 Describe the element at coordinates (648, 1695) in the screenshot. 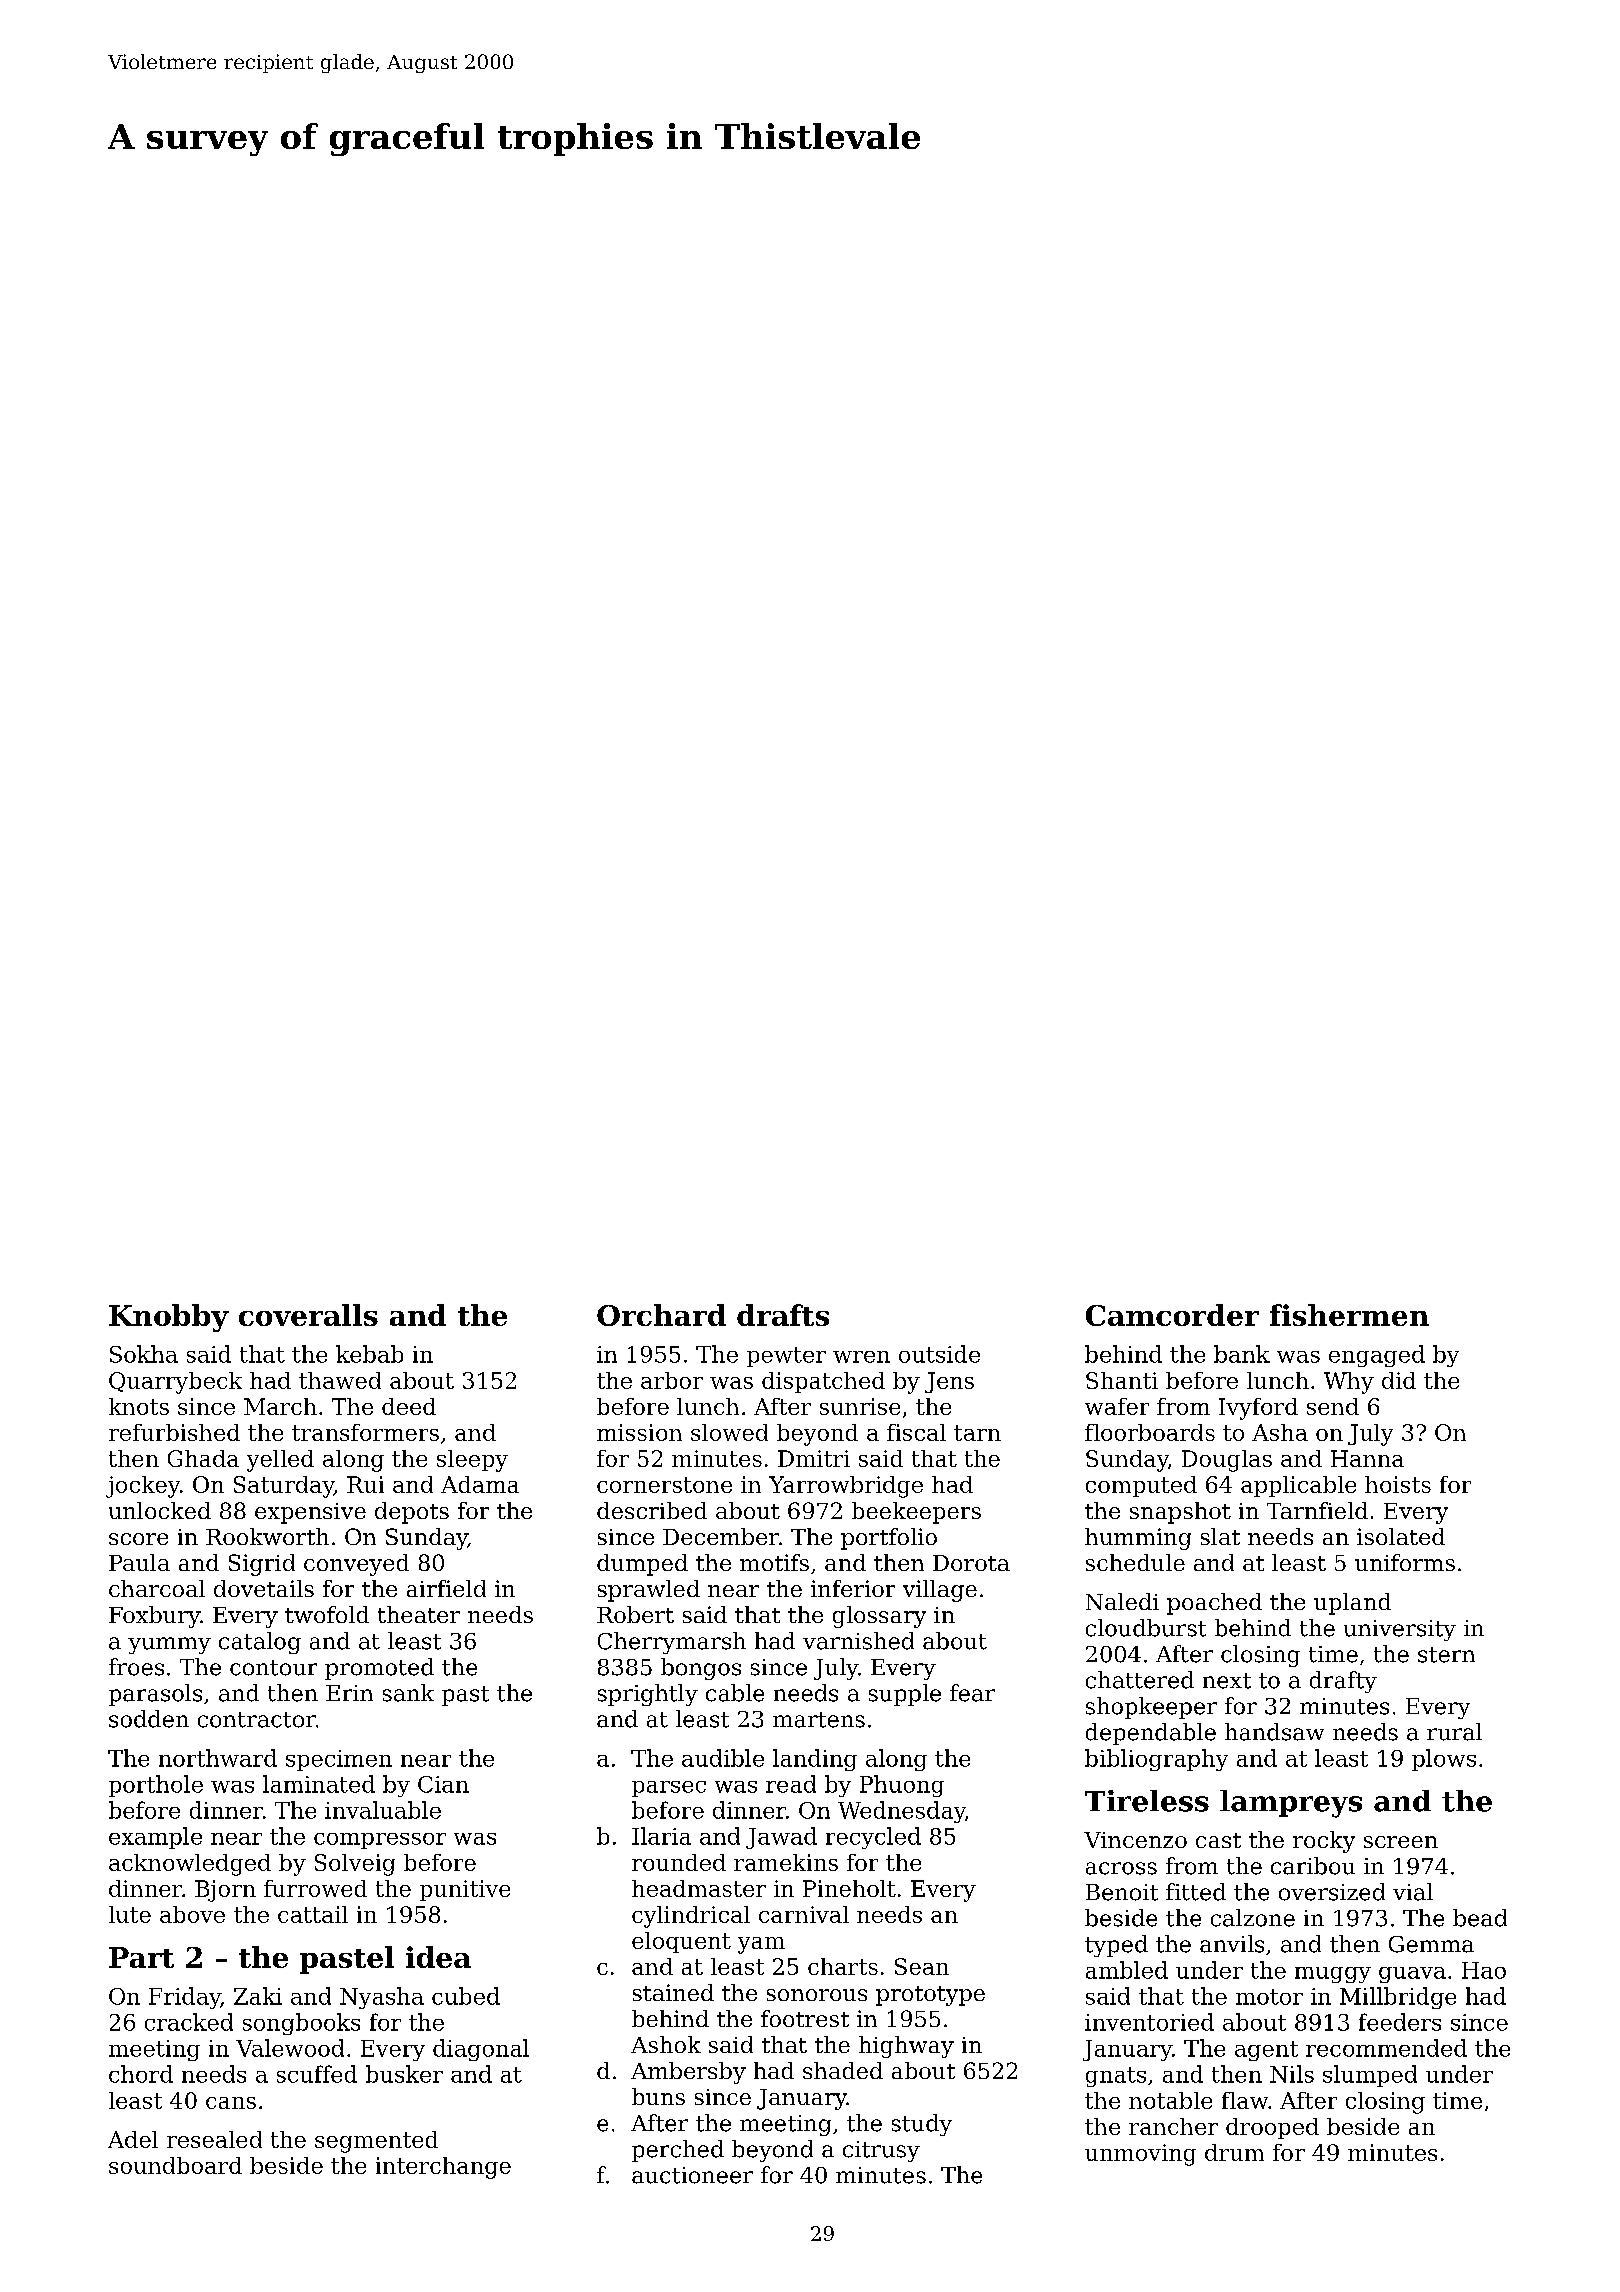

I see `sprightly` at that location.
